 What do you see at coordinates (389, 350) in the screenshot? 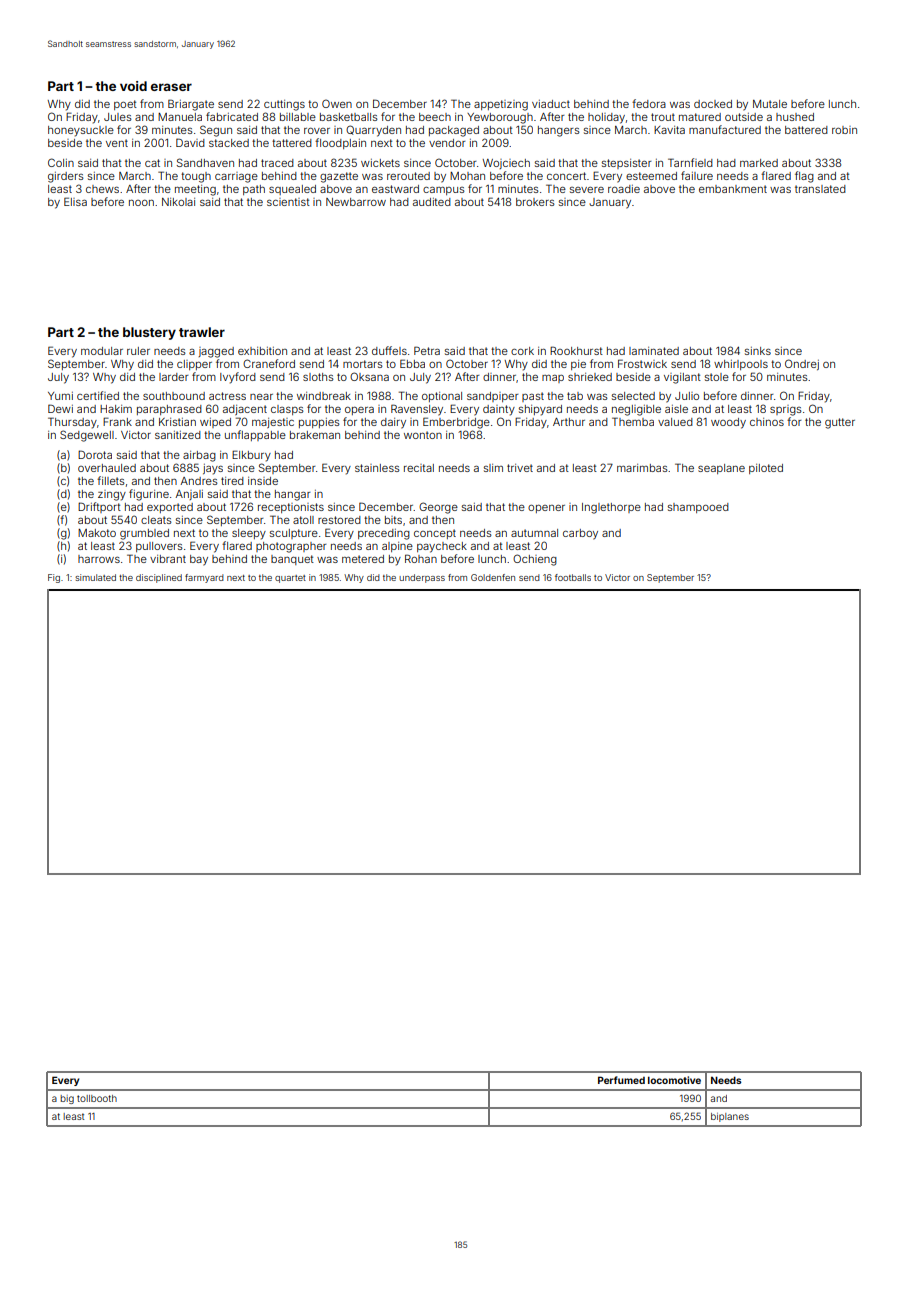
I see `duffels` at bounding box center [389, 350].
